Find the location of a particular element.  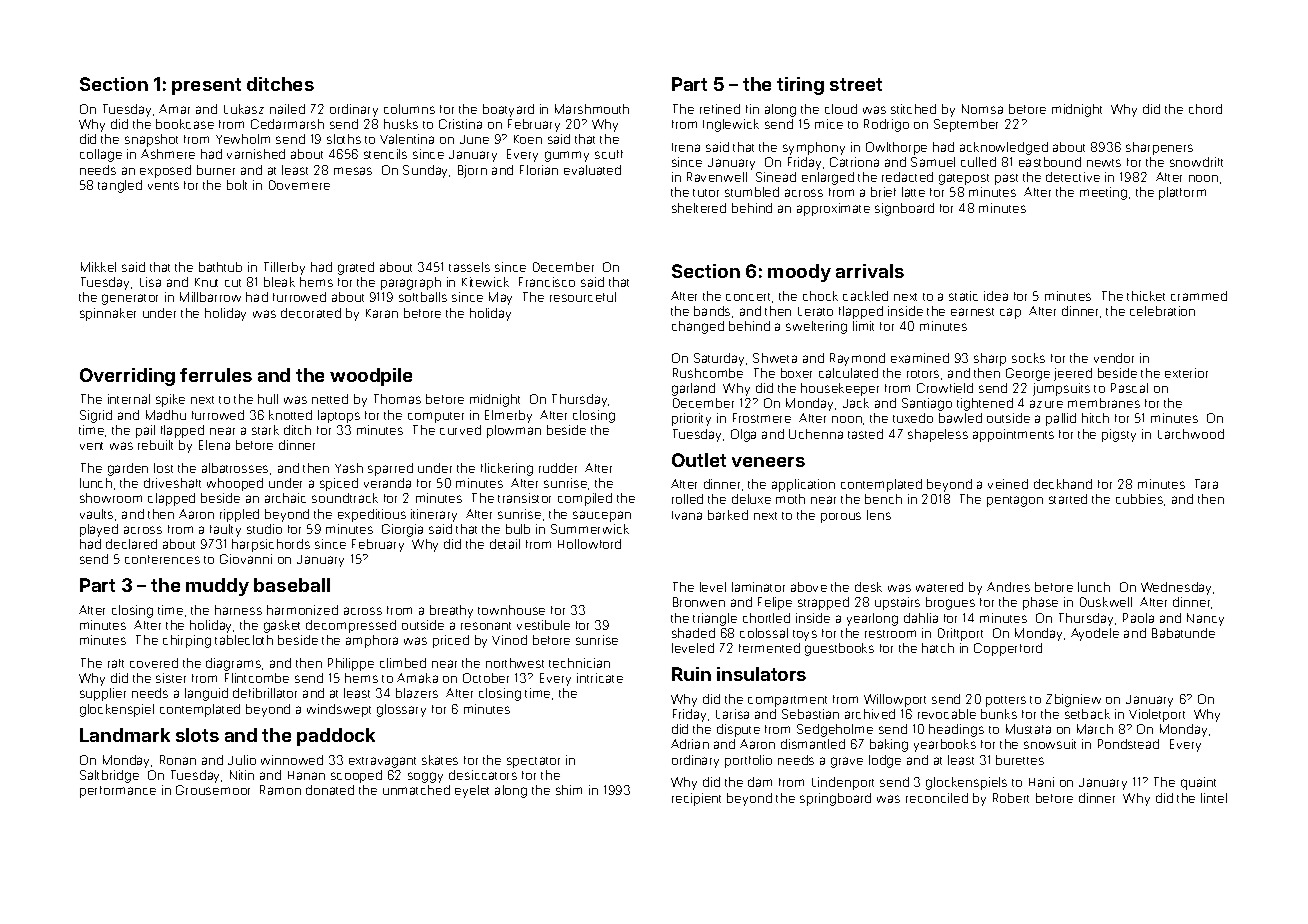

snapshot is located at coordinates (151, 140).
